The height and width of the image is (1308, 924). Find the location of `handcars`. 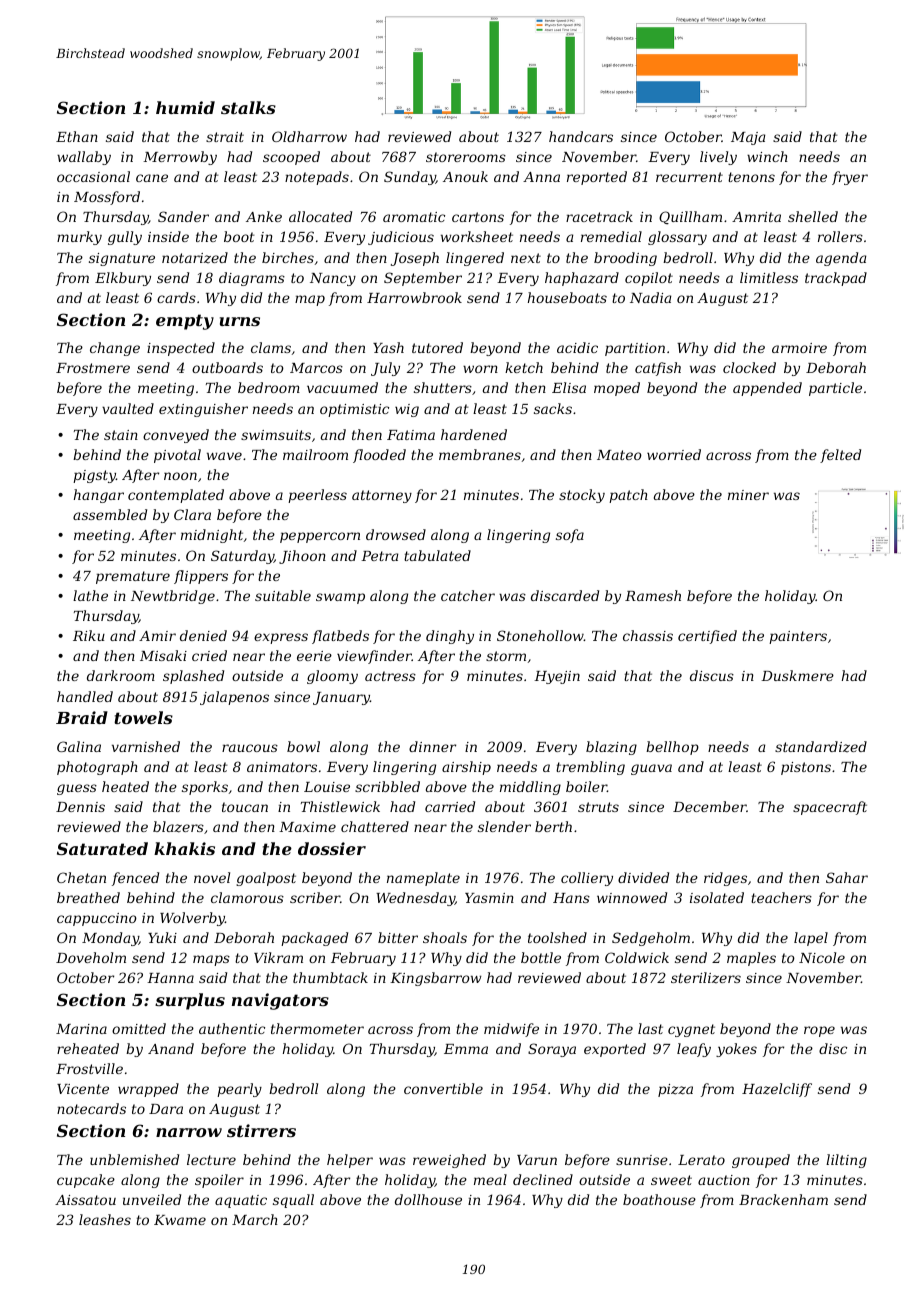

handcars is located at coordinates (581, 136).
